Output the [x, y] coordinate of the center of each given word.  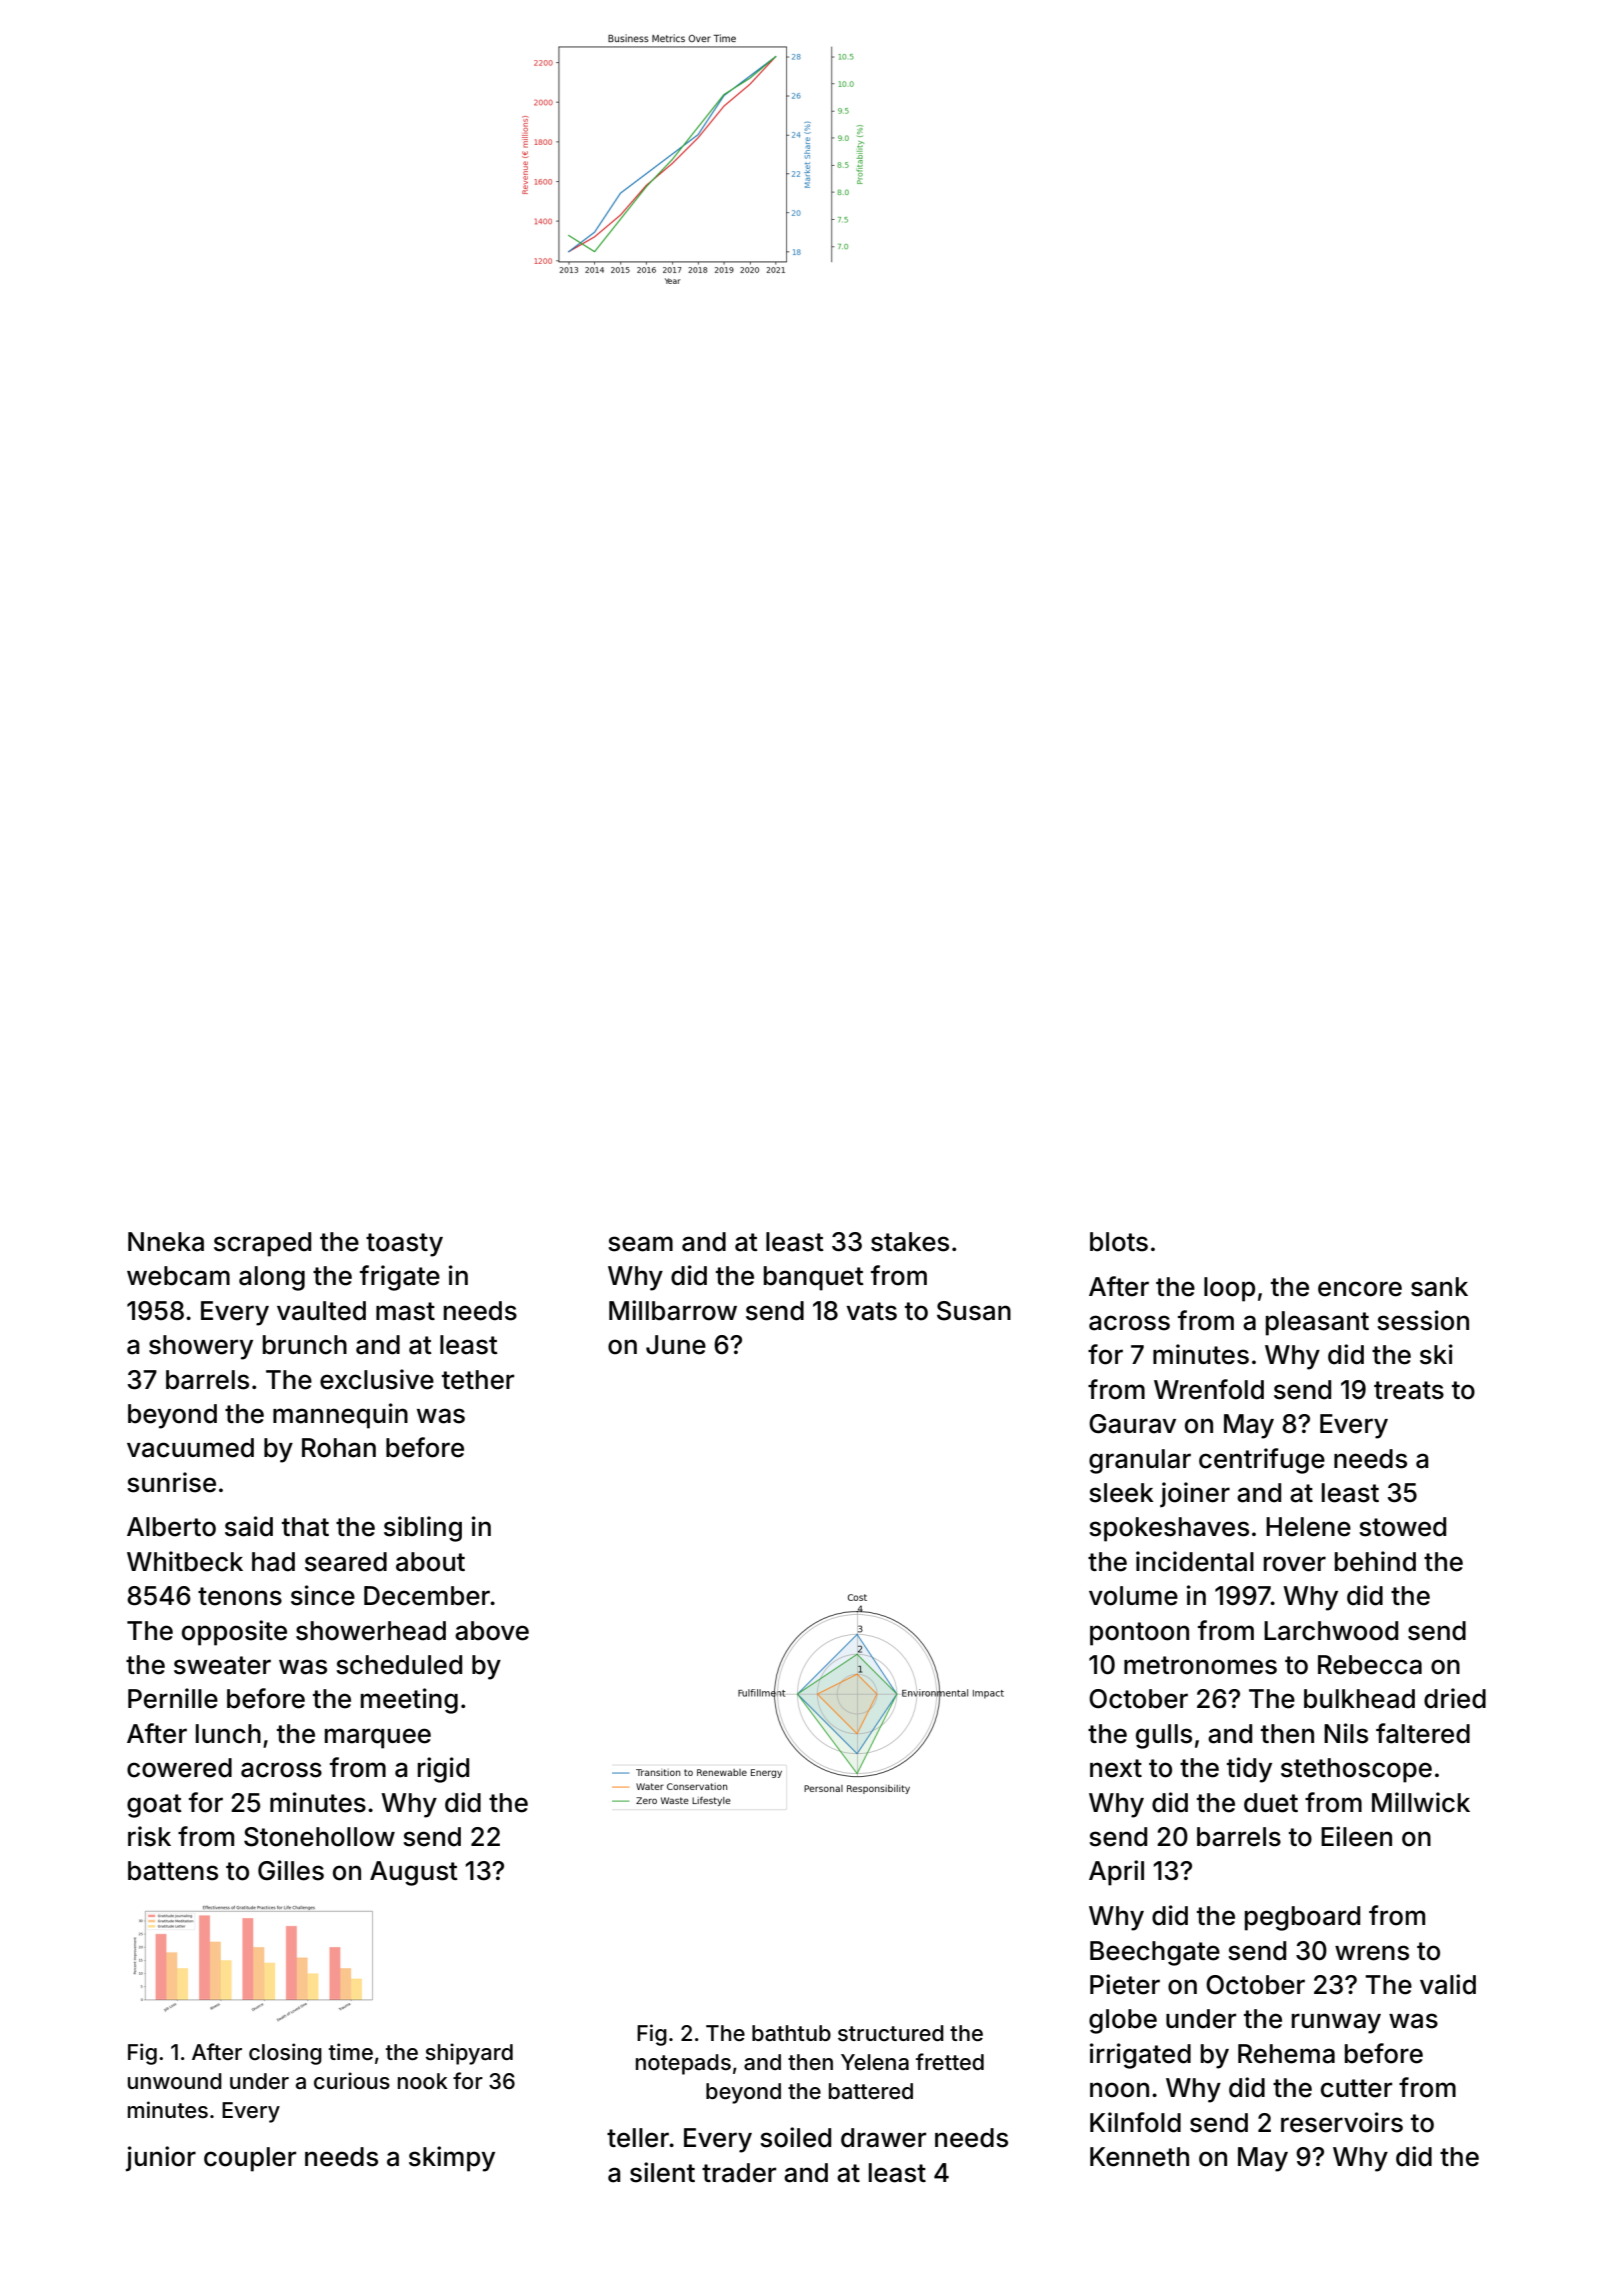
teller [638, 2138]
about [430, 1562]
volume [1133, 1596]
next [1116, 1768]
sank [1439, 1287]
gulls [1164, 1736]
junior [161, 2159]
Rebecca [1370, 1665]
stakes [910, 1242]
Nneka [166, 1242]
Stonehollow [319, 1837]
